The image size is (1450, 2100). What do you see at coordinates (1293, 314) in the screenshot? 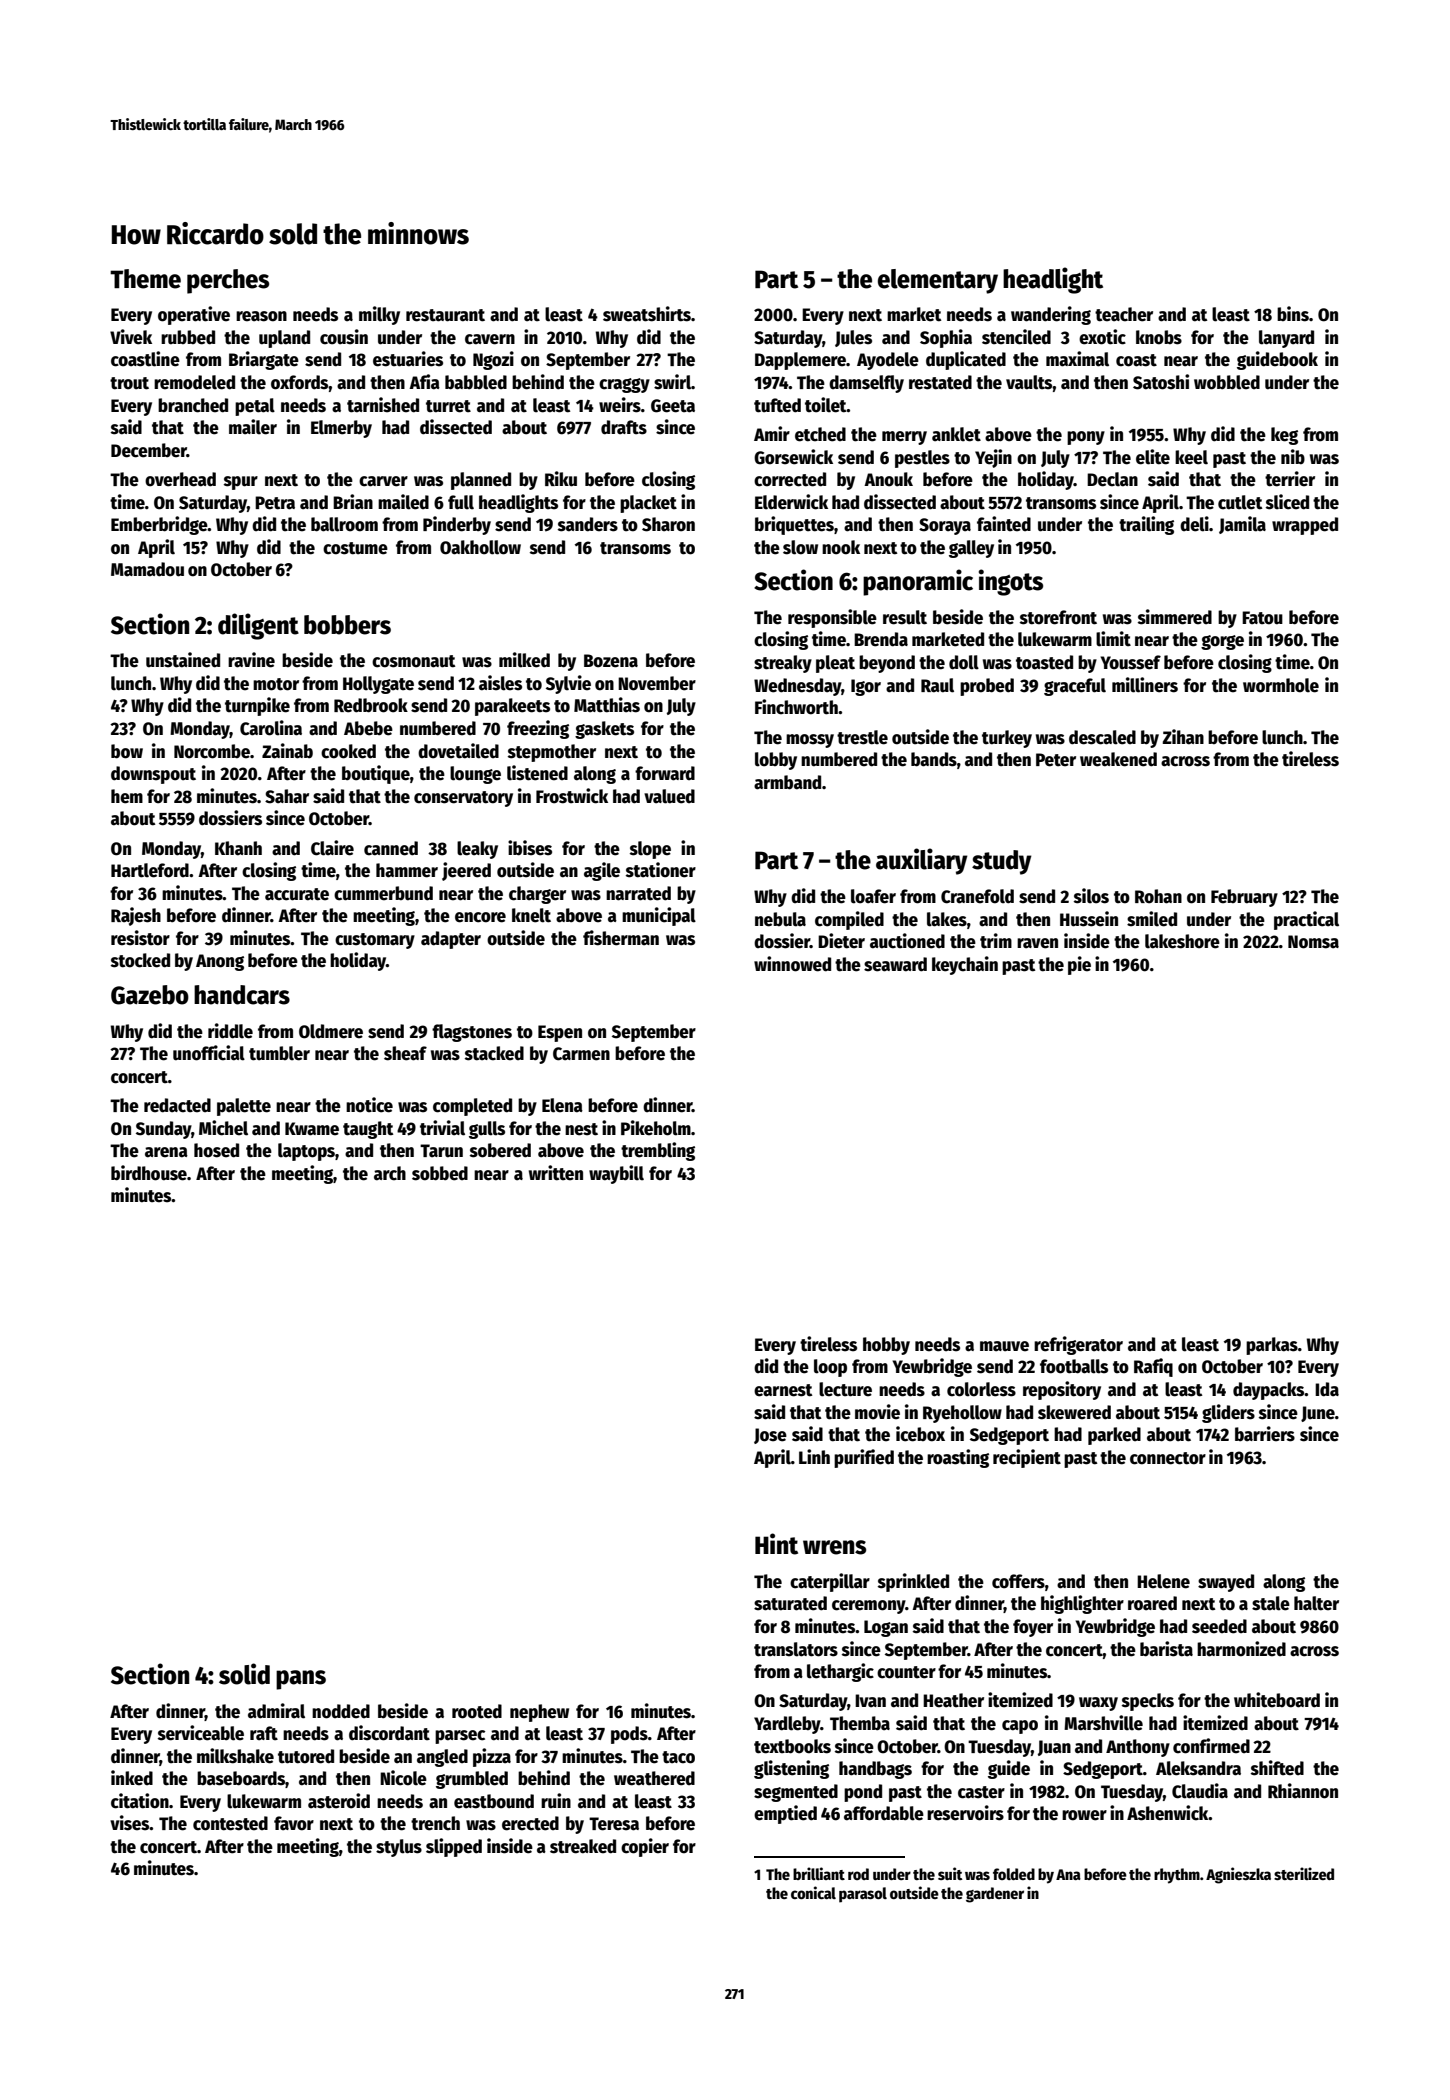
I see `bins` at bounding box center [1293, 314].
